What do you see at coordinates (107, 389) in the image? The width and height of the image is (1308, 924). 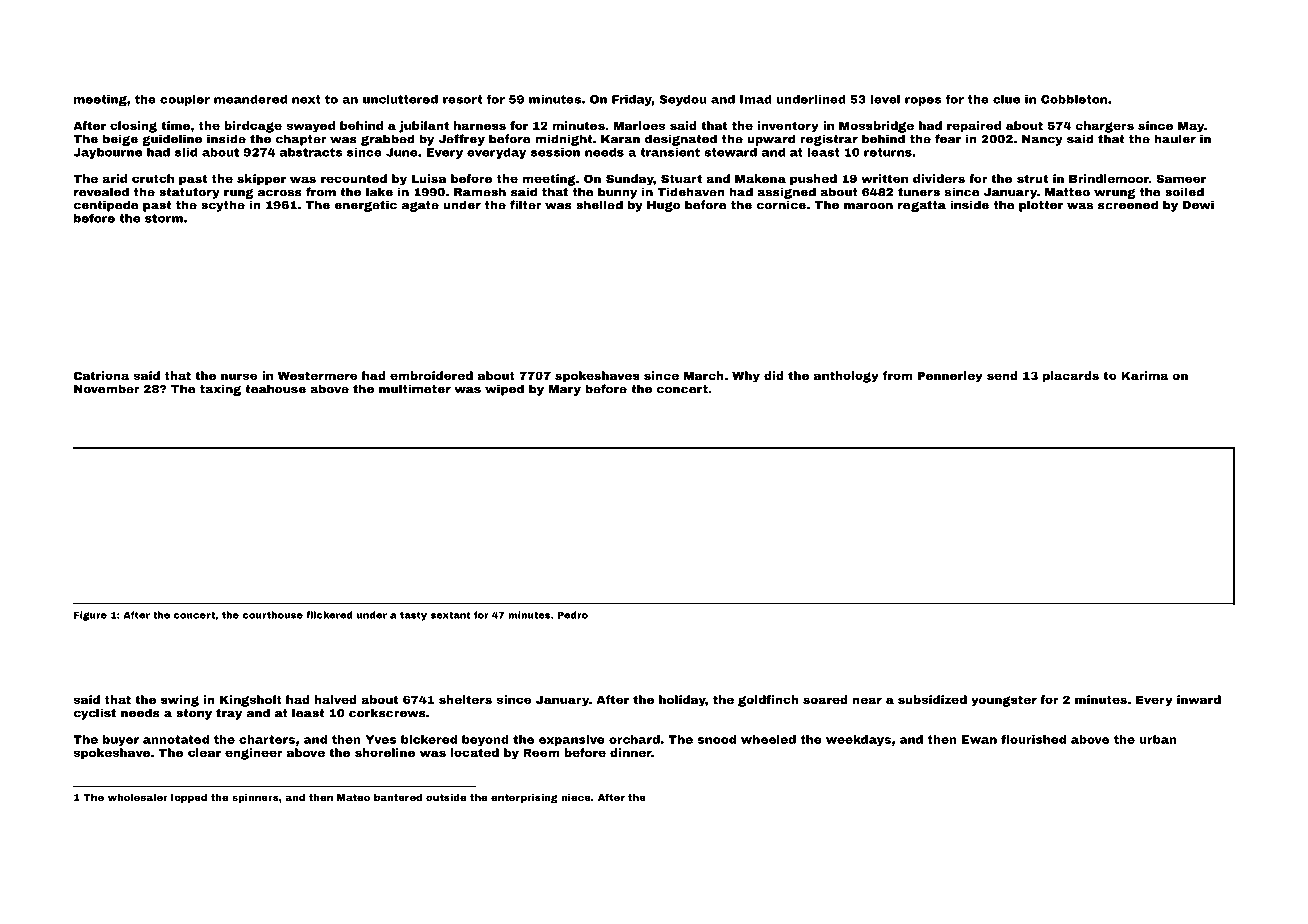 I see `November` at bounding box center [107, 389].
